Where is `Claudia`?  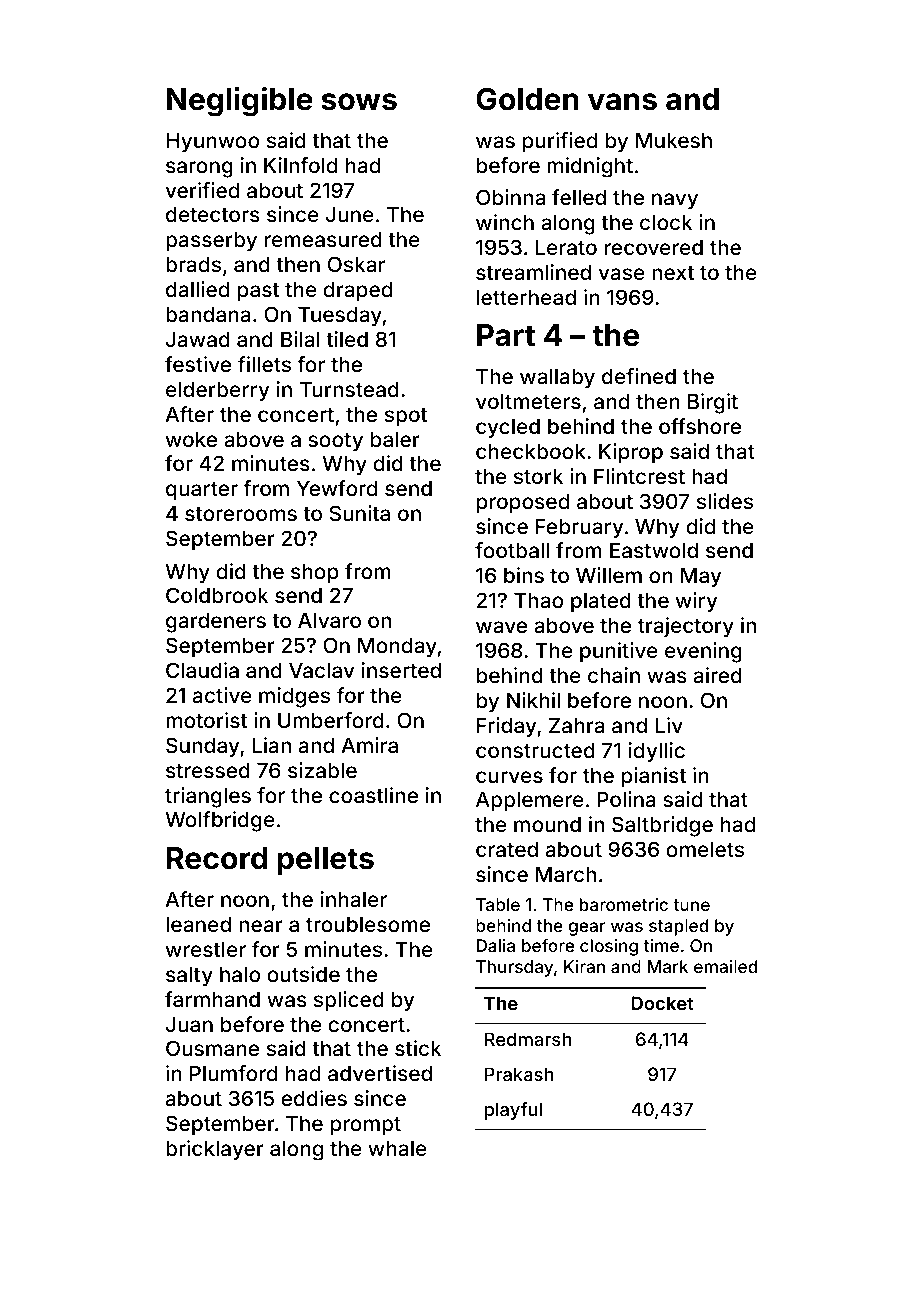 Claudia is located at coordinates (202, 670).
